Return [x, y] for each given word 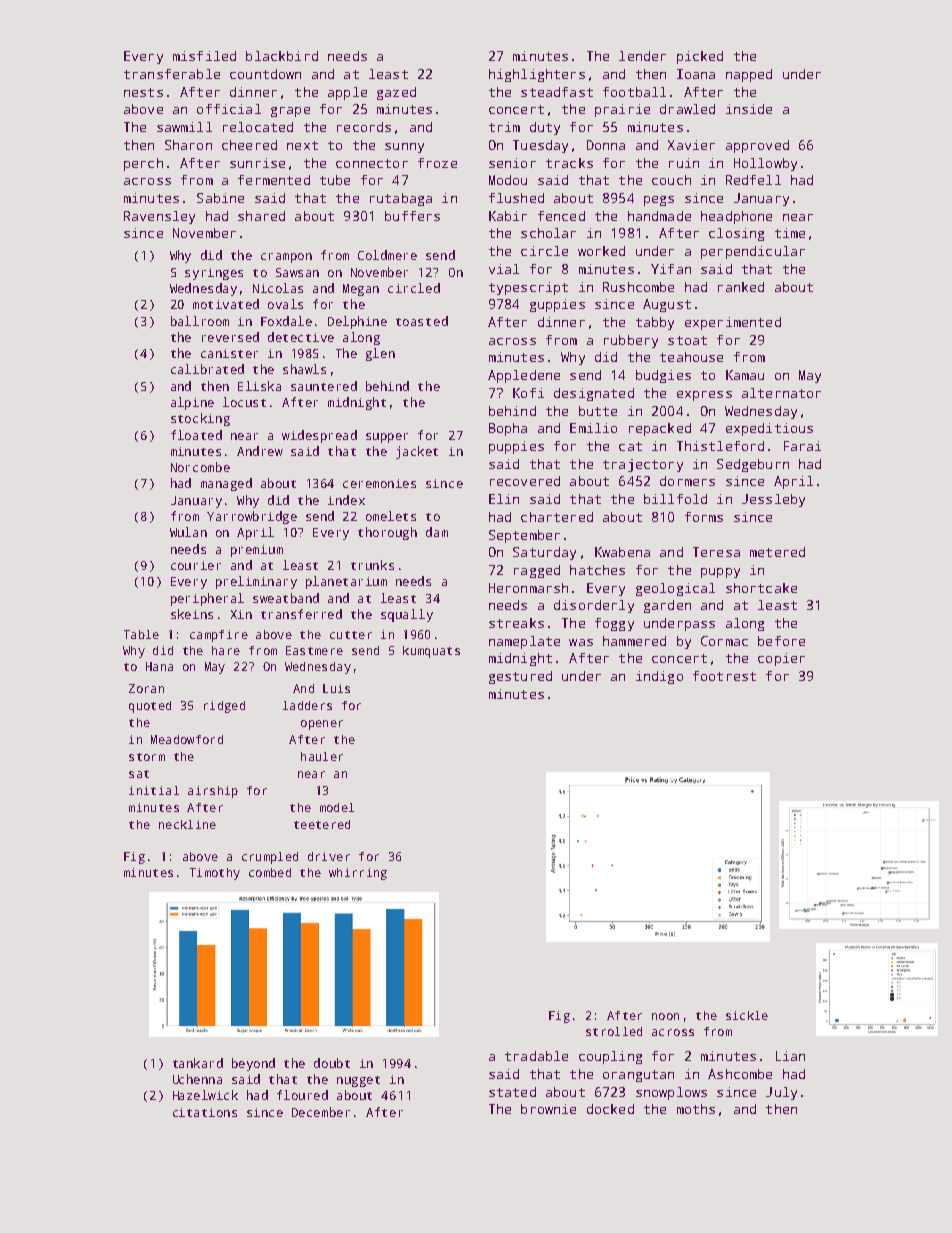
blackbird [282, 56]
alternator [781, 393]
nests [143, 92]
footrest [724, 676]
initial [154, 790]
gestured [520, 677]
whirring [358, 874]
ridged [224, 707]
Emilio [593, 428]
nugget [358, 1081]
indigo [659, 677]
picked [700, 57]
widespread [319, 436]
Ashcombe [740, 1074]
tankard [198, 1063]
